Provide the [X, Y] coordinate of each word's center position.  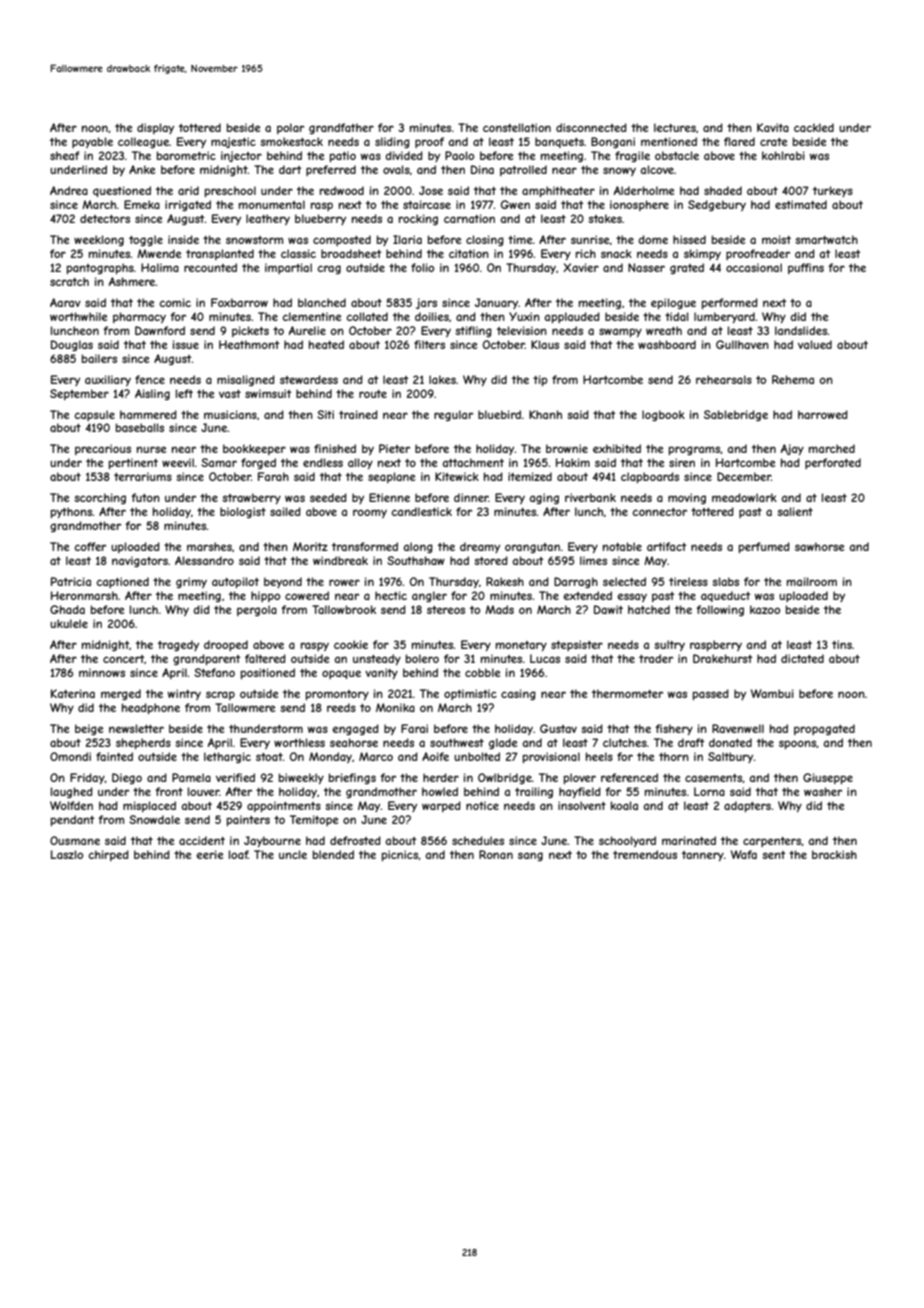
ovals [396, 169]
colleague [143, 142]
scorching [100, 498]
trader [656, 658]
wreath [664, 330]
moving [687, 498]
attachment [473, 462]
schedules [478, 840]
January [497, 303]
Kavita [773, 127]
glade [503, 743]
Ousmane [75, 840]
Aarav [65, 302]
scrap [220, 695]
